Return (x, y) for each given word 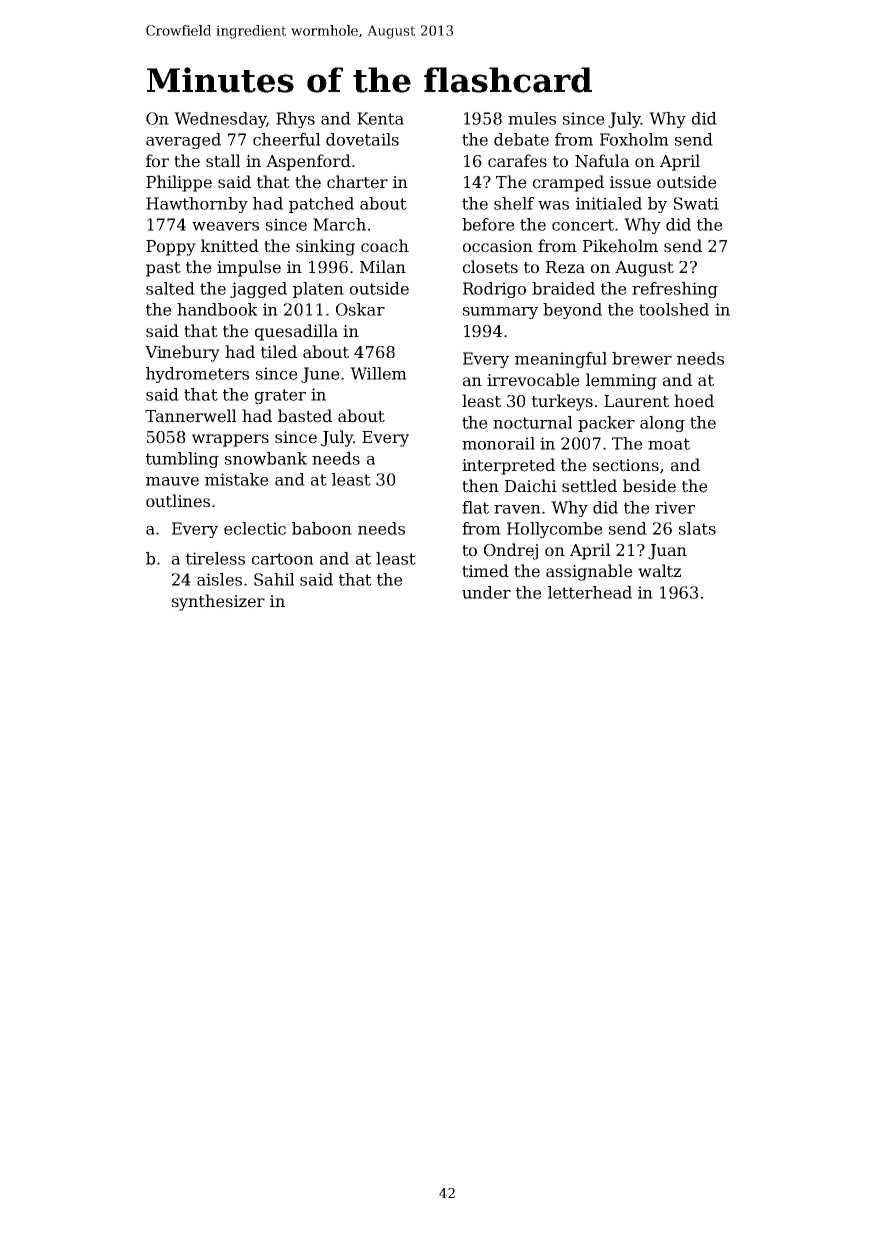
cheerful (286, 139)
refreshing (675, 290)
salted (170, 288)
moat (669, 444)
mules (532, 118)
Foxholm (634, 139)
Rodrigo (494, 290)
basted (305, 416)
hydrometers (197, 375)
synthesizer (218, 602)
